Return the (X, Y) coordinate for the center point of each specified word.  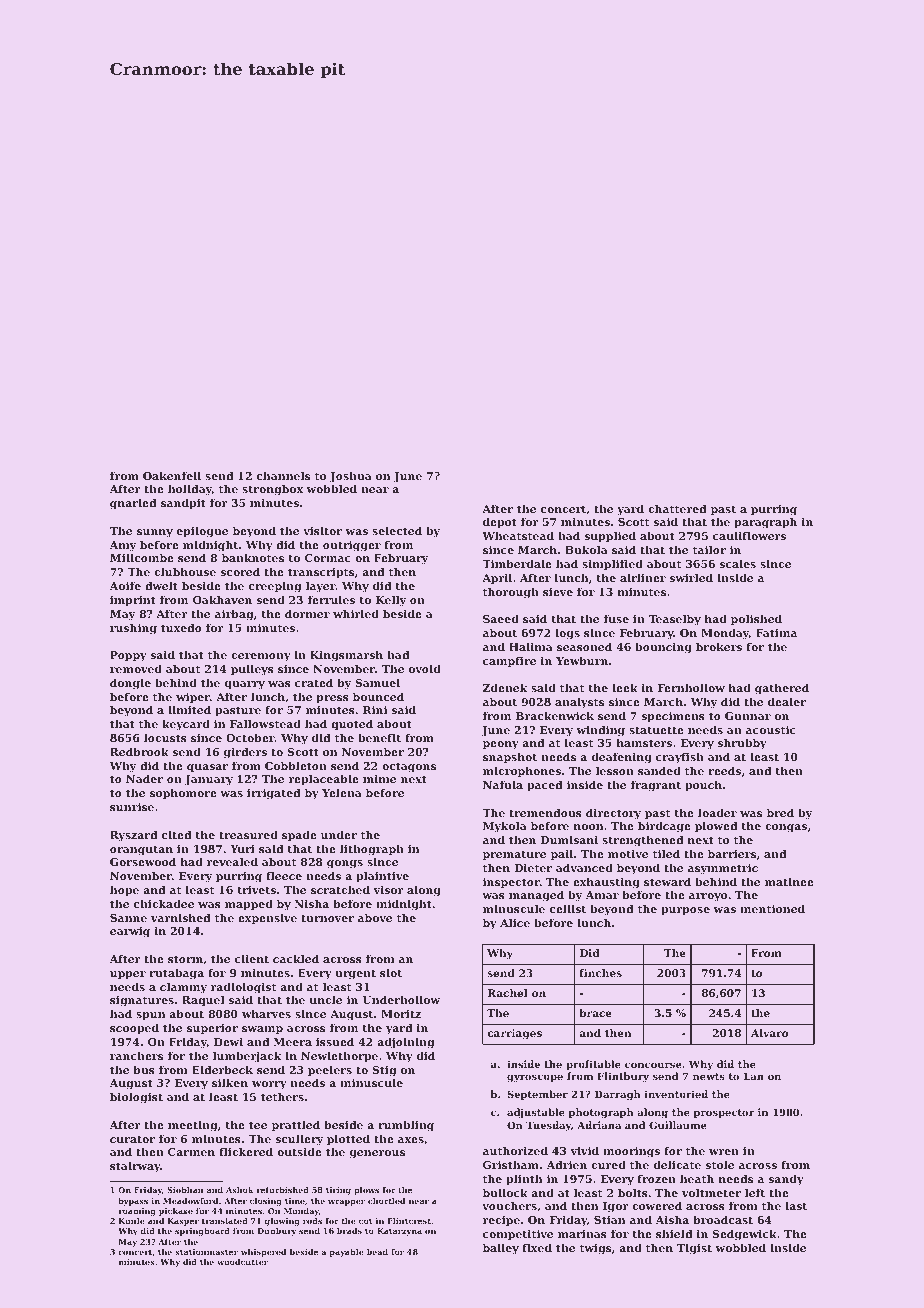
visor (388, 890)
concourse (653, 1065)
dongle (130, 684)
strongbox (272, 490)
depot (500, 523)
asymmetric (723, 869)
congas (786, 828)
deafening (622, 758)
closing (266, 1202)
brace (595, 1013)
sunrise (132, 807)
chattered (677, 508)
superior (212, 1029)
